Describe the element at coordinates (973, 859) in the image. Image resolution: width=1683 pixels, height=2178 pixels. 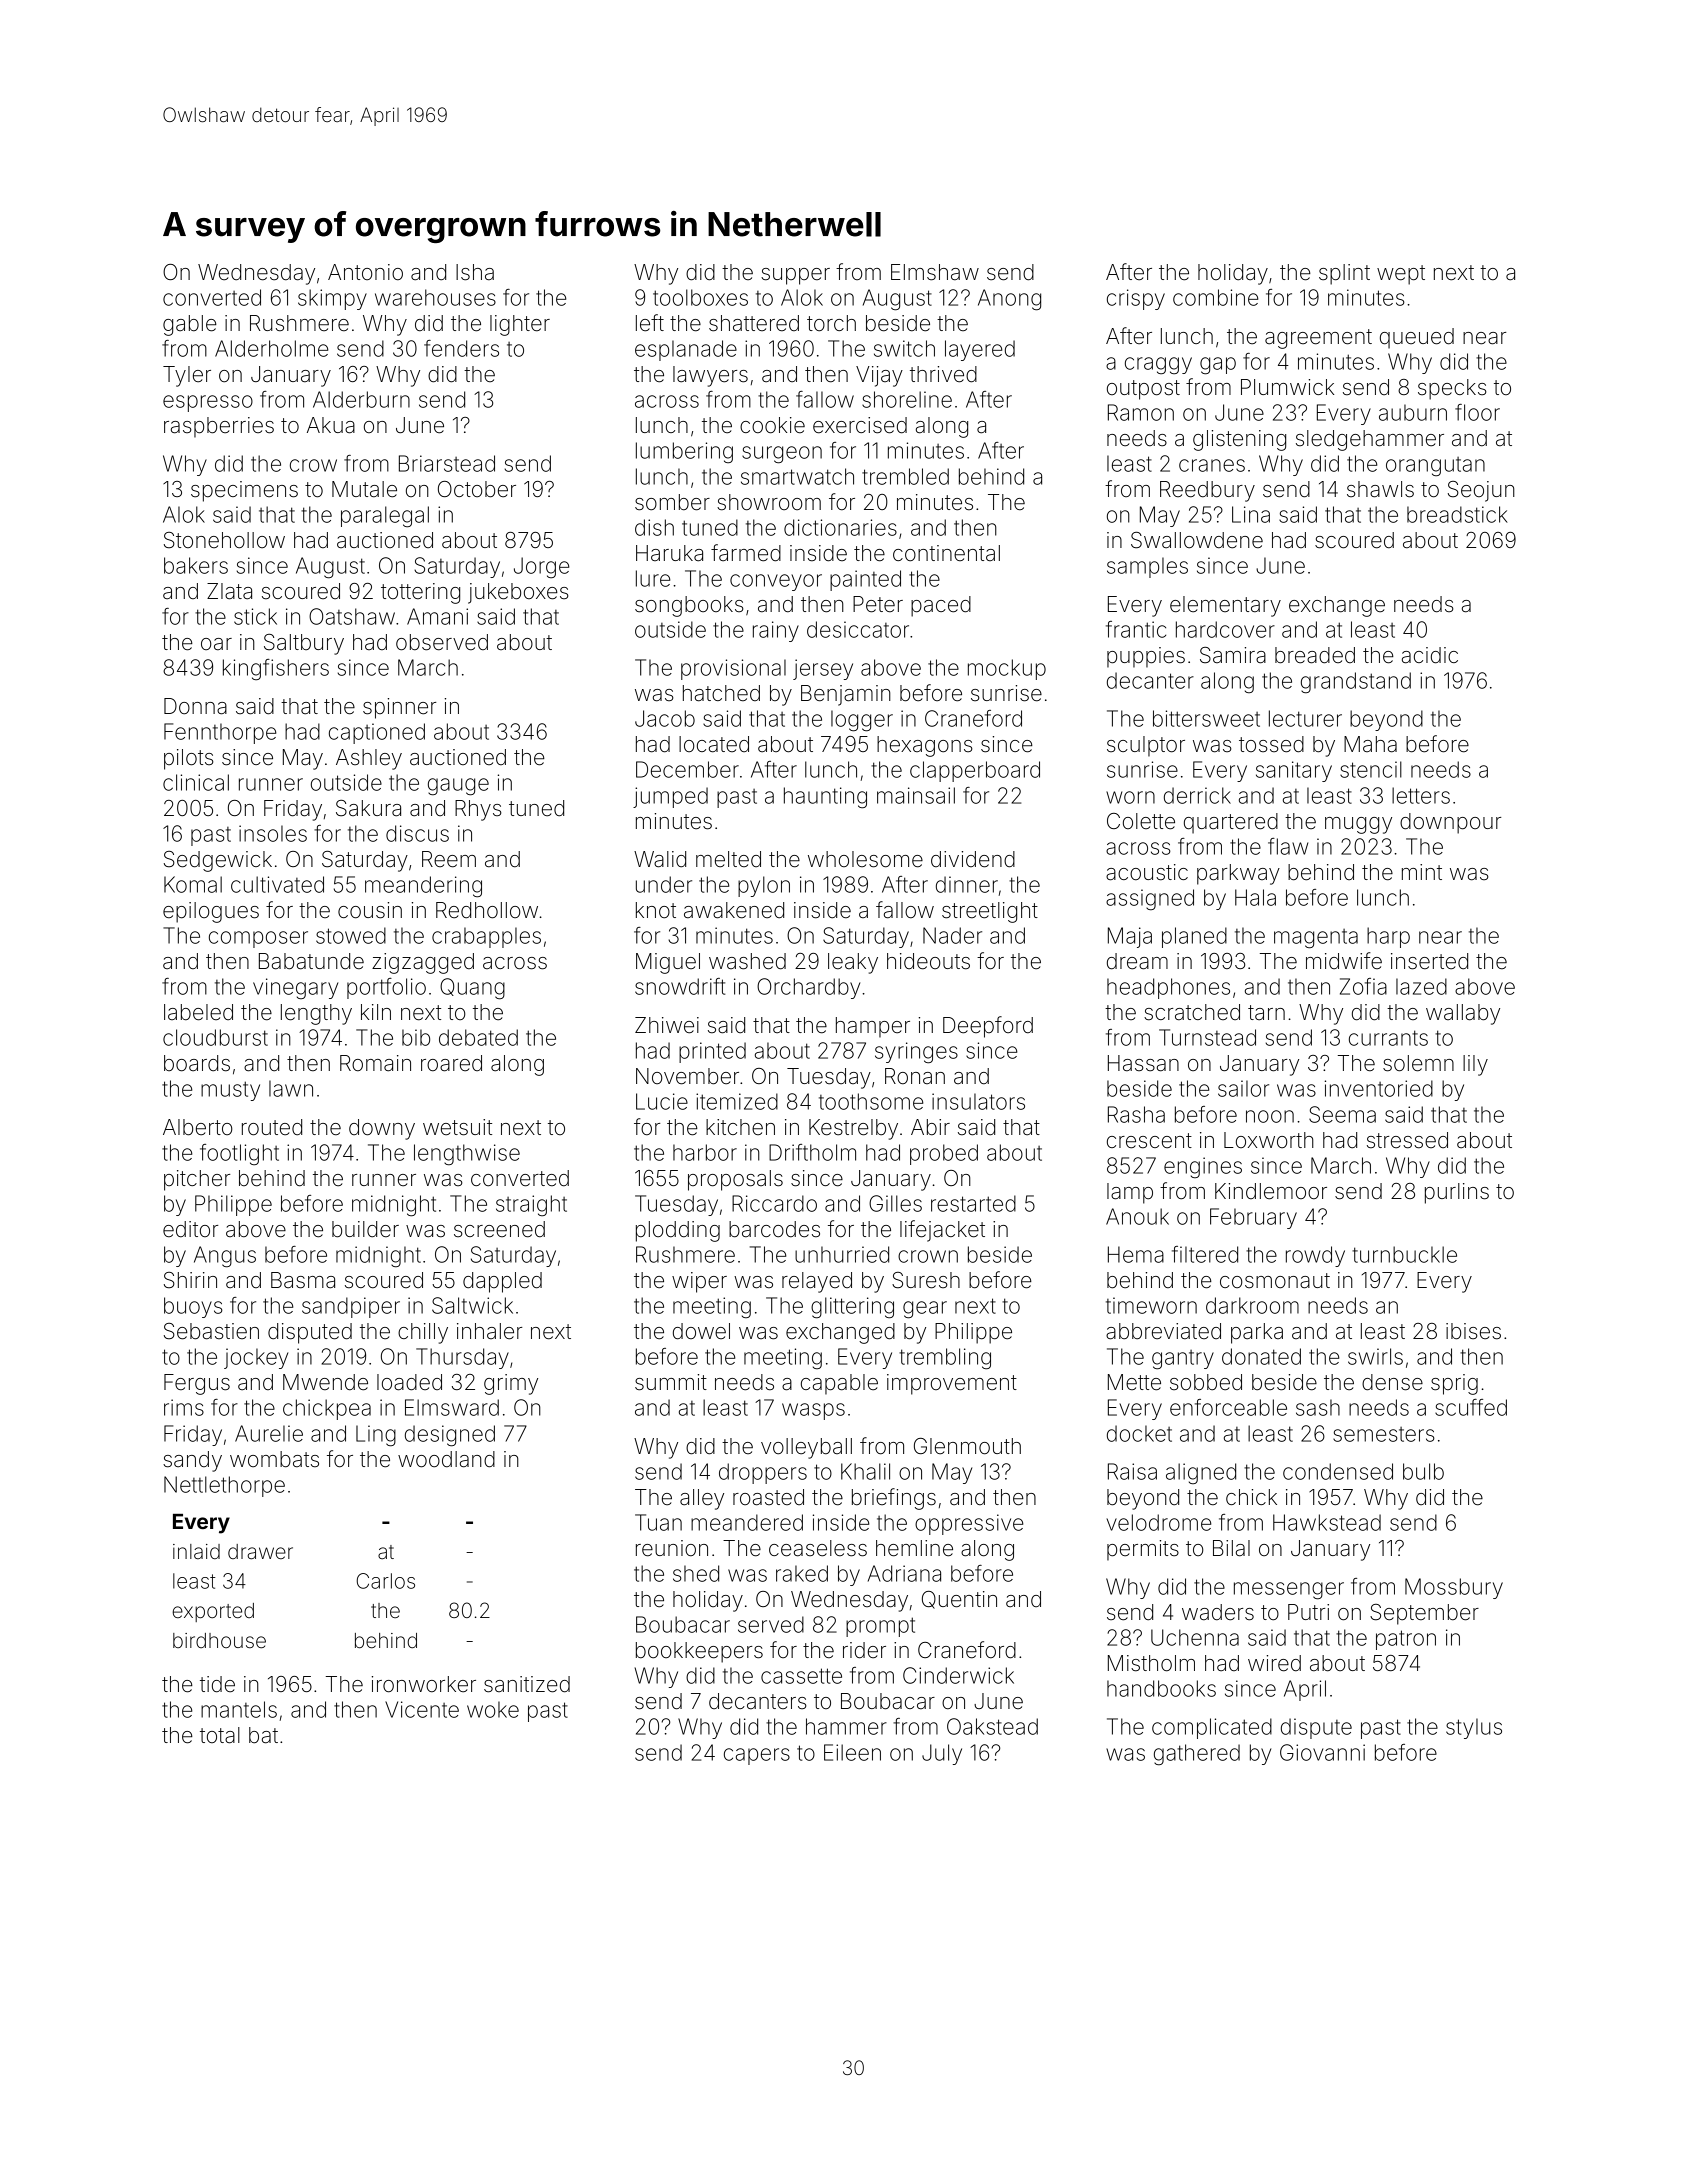
I see `dividend` at that location.
